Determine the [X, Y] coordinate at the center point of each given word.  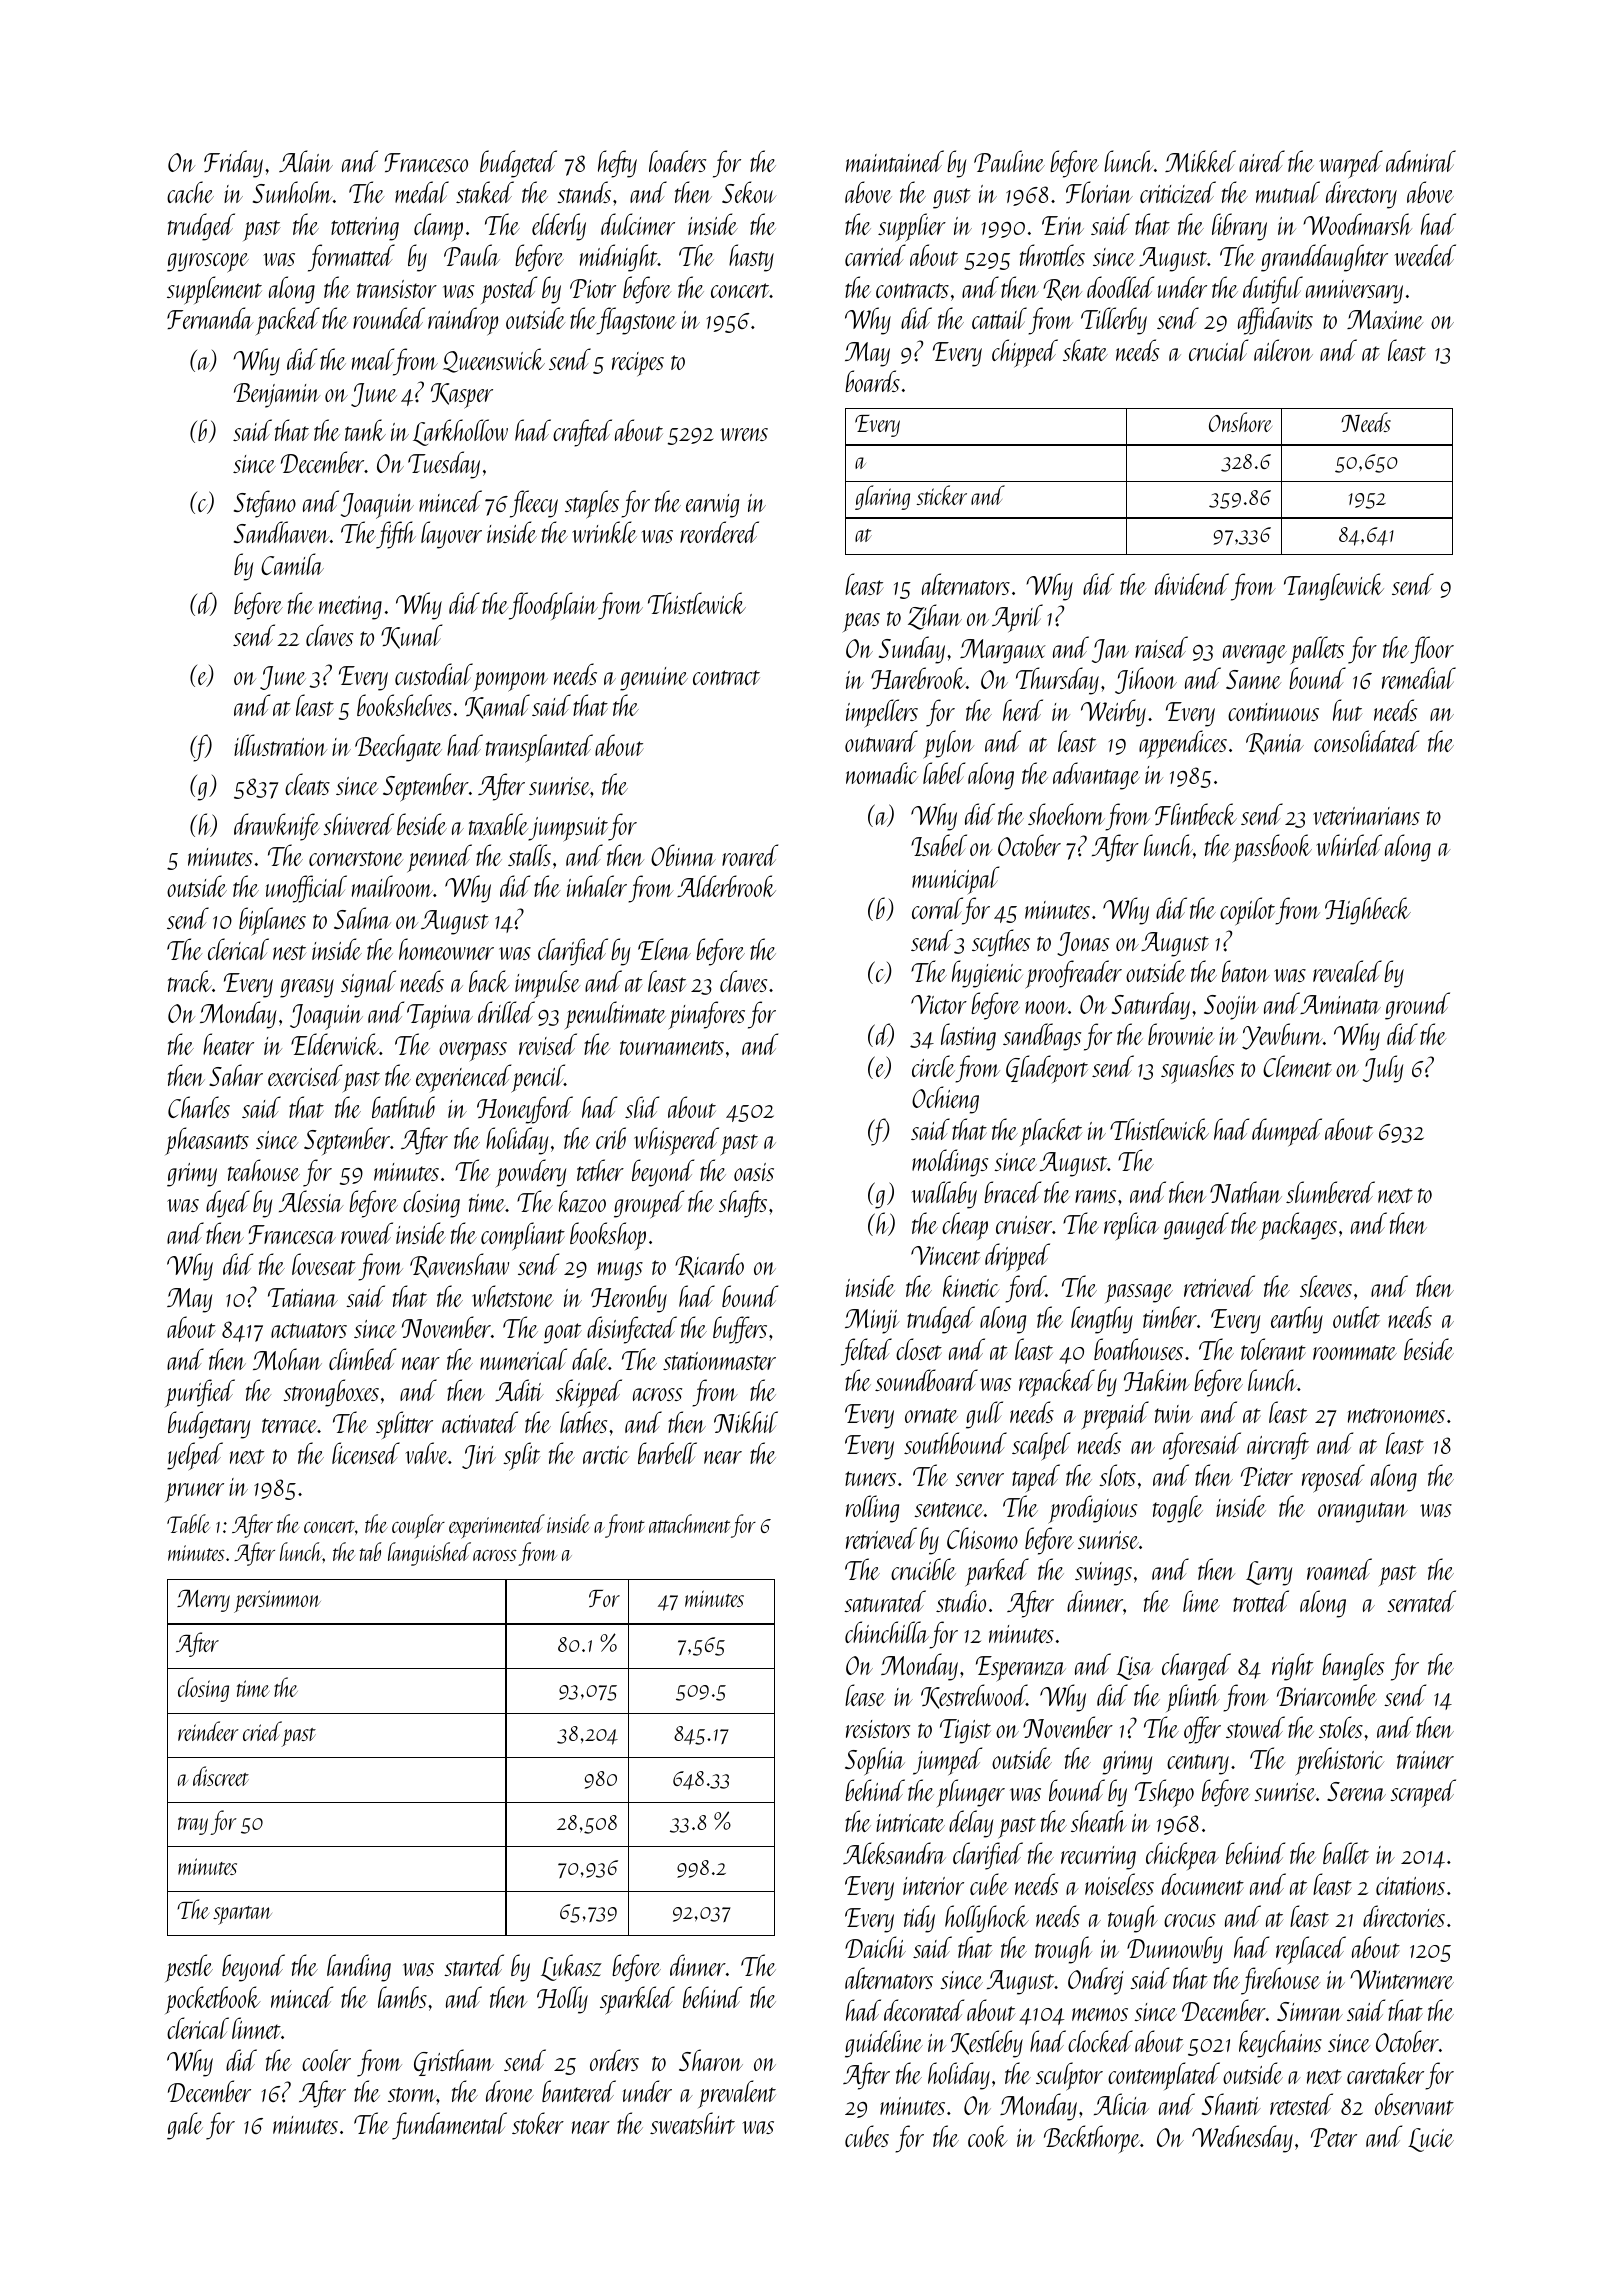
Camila [292, 564]
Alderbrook [726, 886]
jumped [947, 1761]
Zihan [935, 617]
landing [359, 1968]
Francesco [426, 162]
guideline [884, 2044]
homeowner [446, 949]
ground [1417, 1006]
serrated [1421, 1601]
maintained [895, 161]
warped [1351, 164]
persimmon [277, 1601]
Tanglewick [1334, 587]
